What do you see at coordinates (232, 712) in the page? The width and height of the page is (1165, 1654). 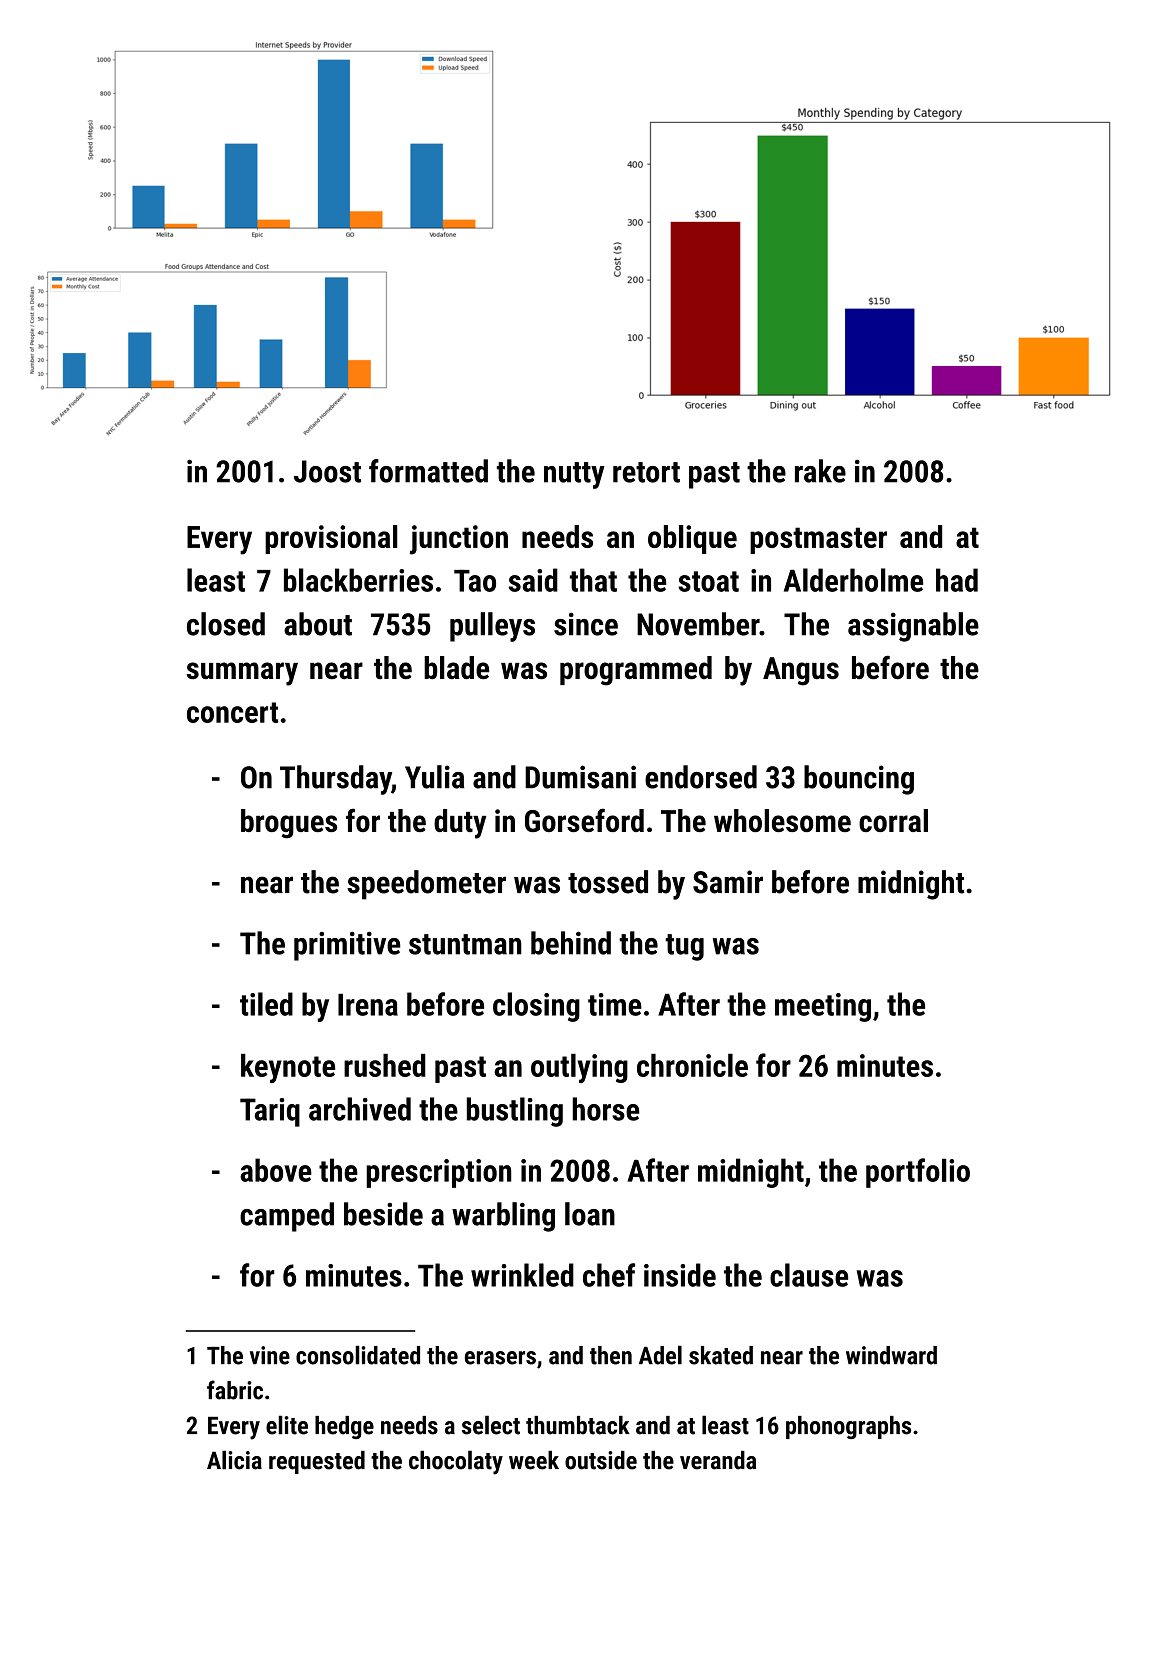 I see `concert` at bounding box center [232, 712].
